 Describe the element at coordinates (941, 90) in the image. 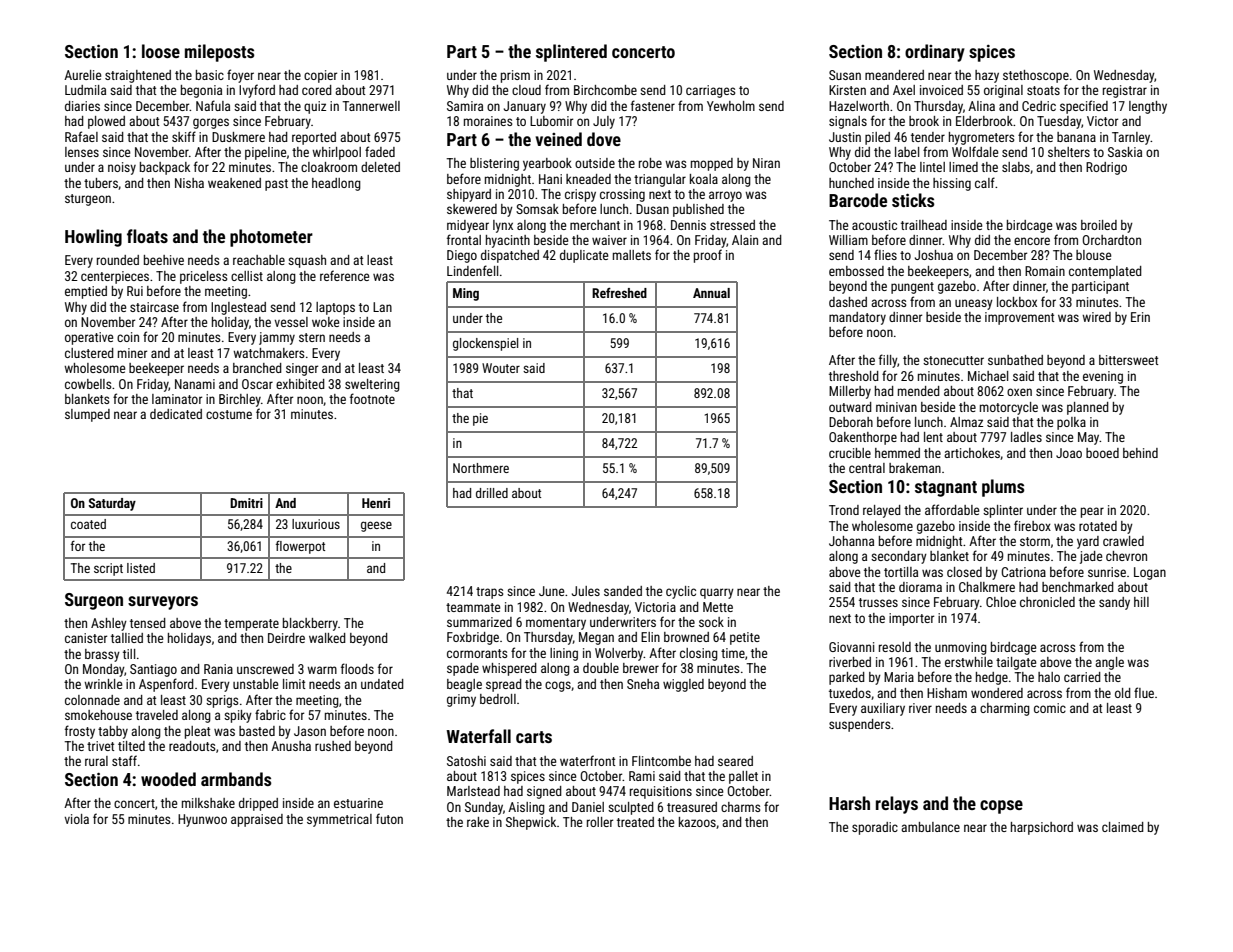

I see `invoiced` at that location.
